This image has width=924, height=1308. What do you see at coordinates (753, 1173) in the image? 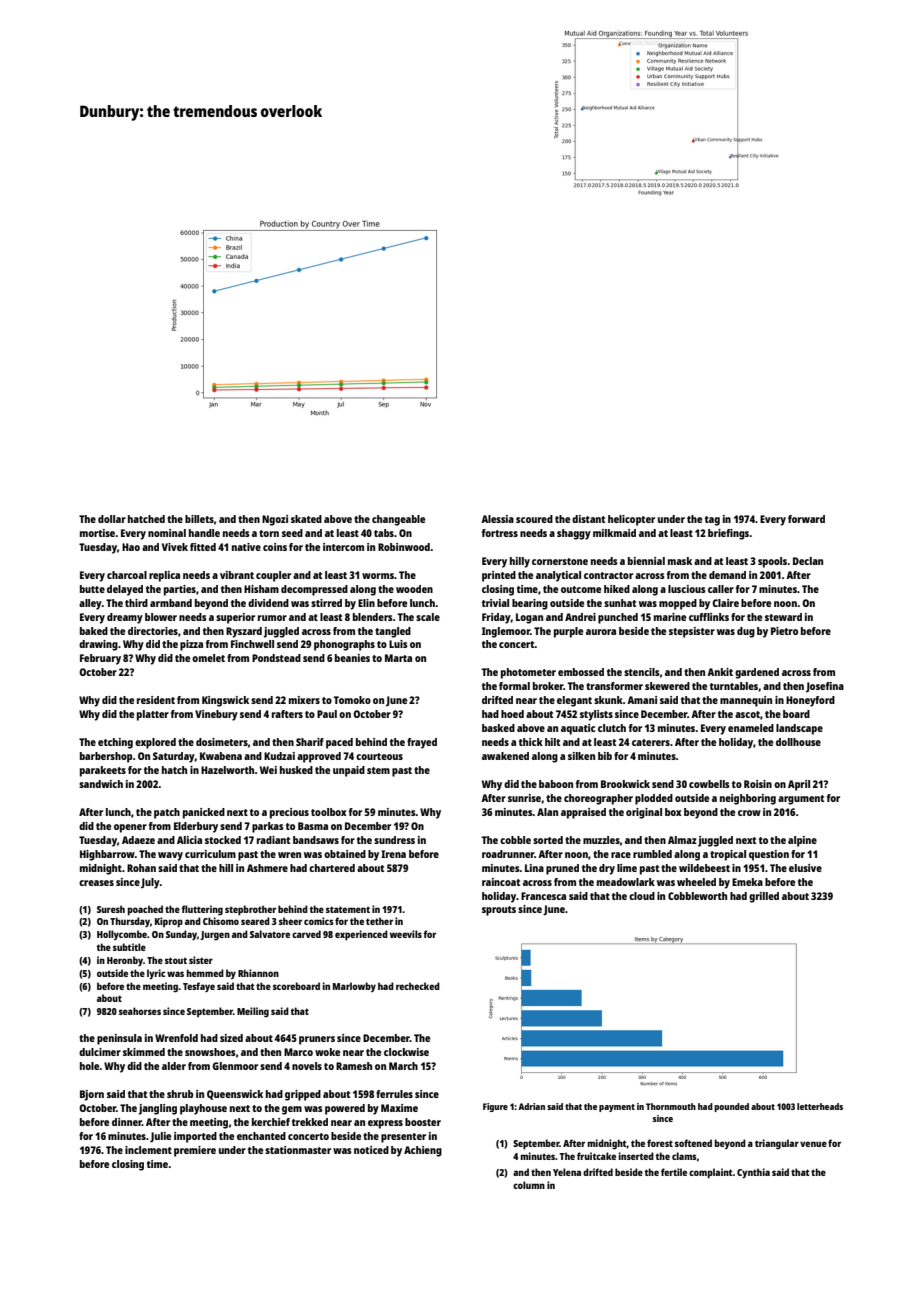
I see `Cynthia` at bounding box center [753, 1173].
